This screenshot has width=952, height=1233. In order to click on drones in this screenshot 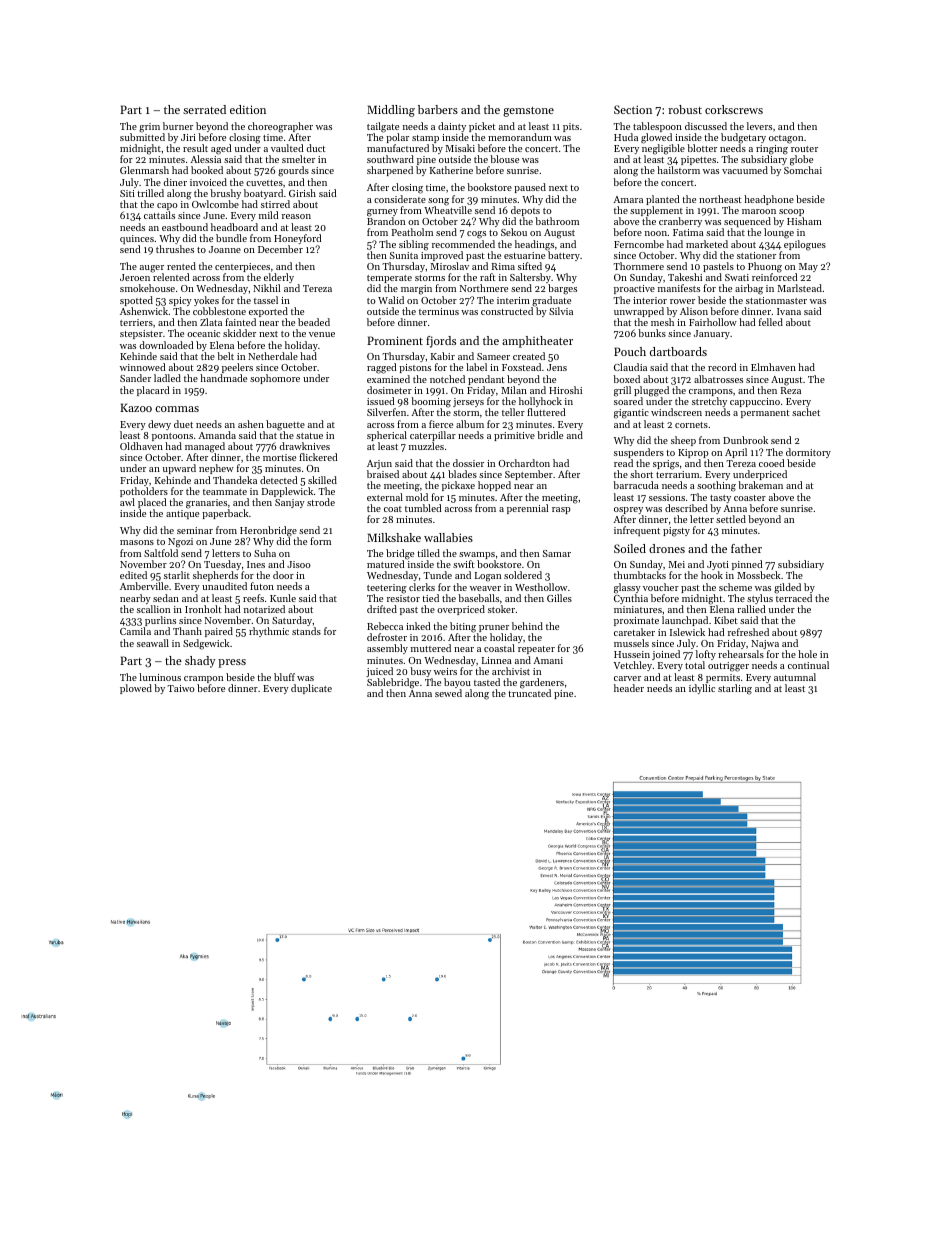, I will do `click(667, 548)`.
